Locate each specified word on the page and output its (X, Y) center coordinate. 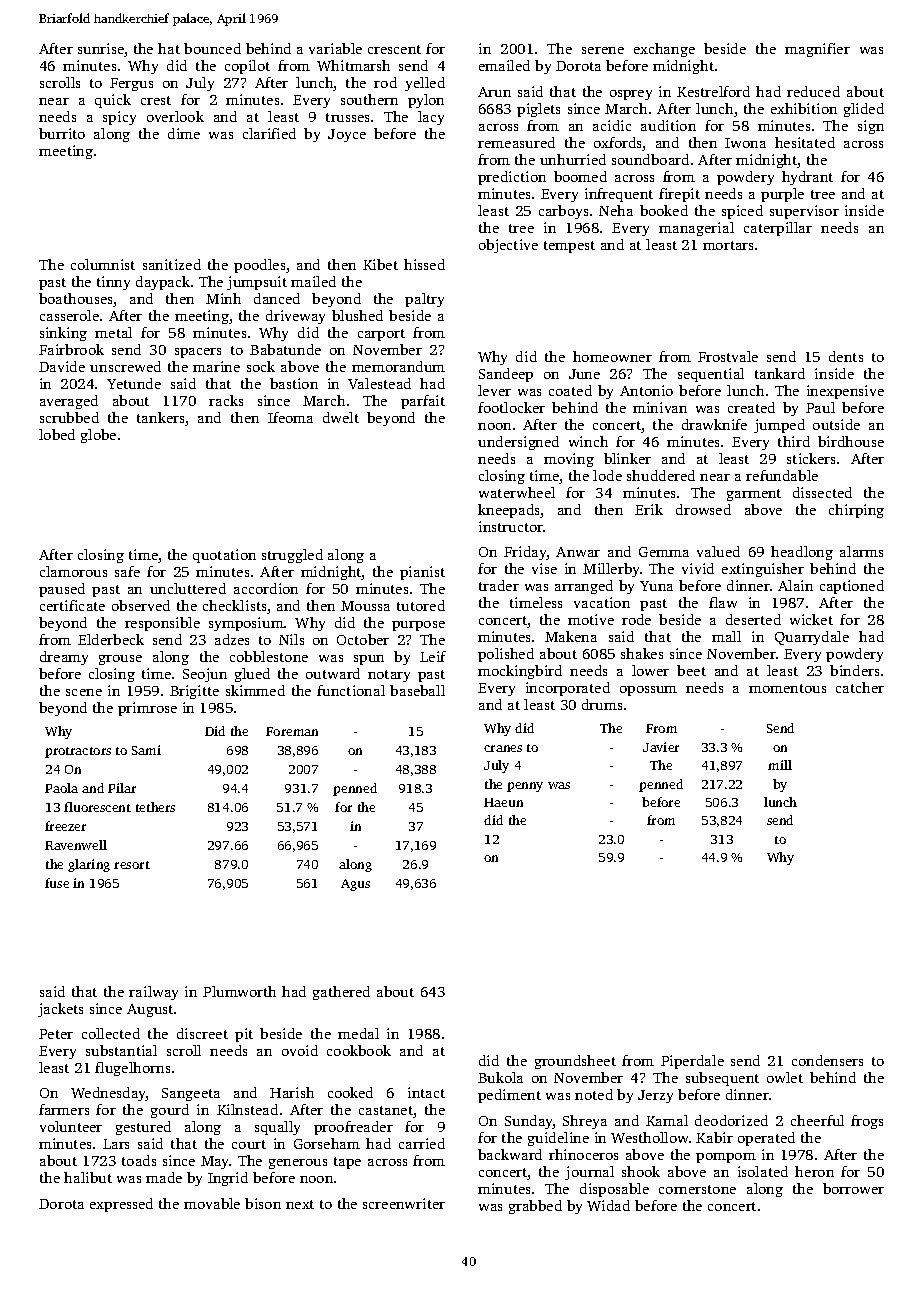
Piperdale (692, 1062)
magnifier (817, 50)
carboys (563, 212)
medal (358, 1033)
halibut (88, 1177)
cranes (503, 748)
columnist (103, 264)
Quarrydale (812, 638)
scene (84, 692)
